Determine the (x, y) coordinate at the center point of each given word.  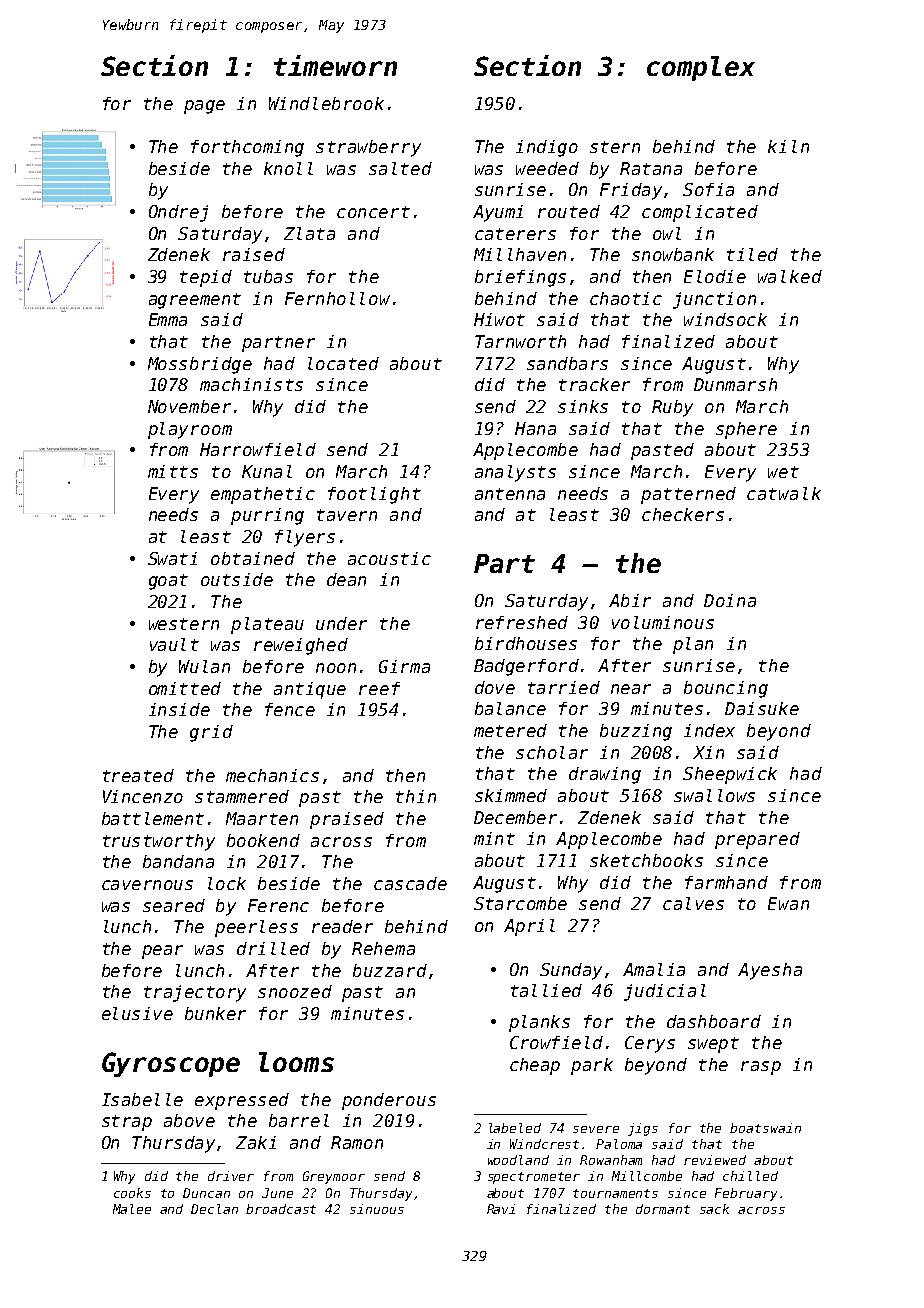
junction (714, 300)
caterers (515, 234)
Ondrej (178, 213)
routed (569, 211)
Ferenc (278, 905)
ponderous (389, 1101)
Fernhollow (337, 298)
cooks (132, 1193)
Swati (172, 558)
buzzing (636, 732)
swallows (714, 795)
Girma (404, 666)
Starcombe (520, 903)
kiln (788, 146)
